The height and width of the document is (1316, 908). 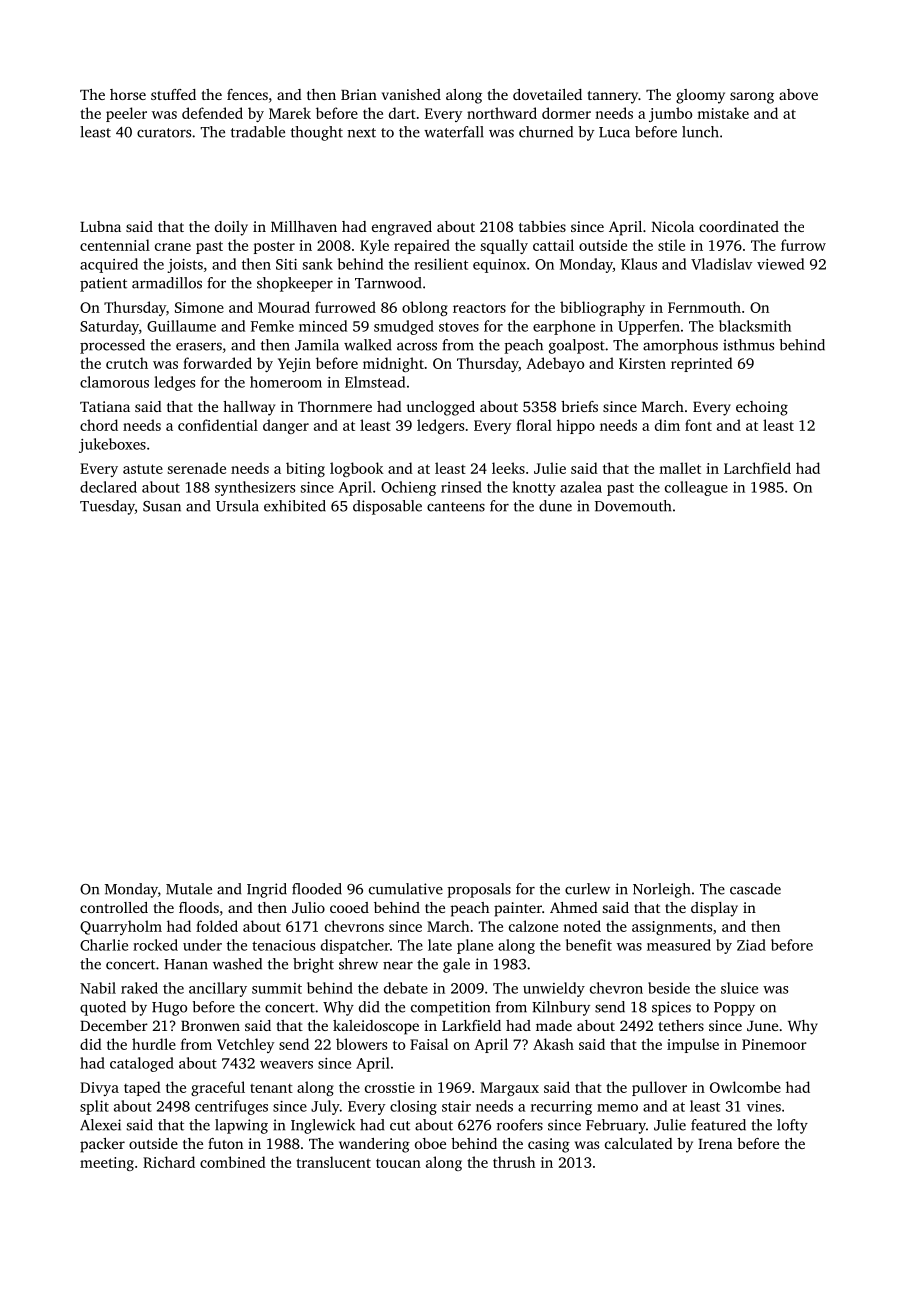 What do you see at coordinates (549, 1145) in the document?
I see `casing` at bounding box center [549, 1145].
